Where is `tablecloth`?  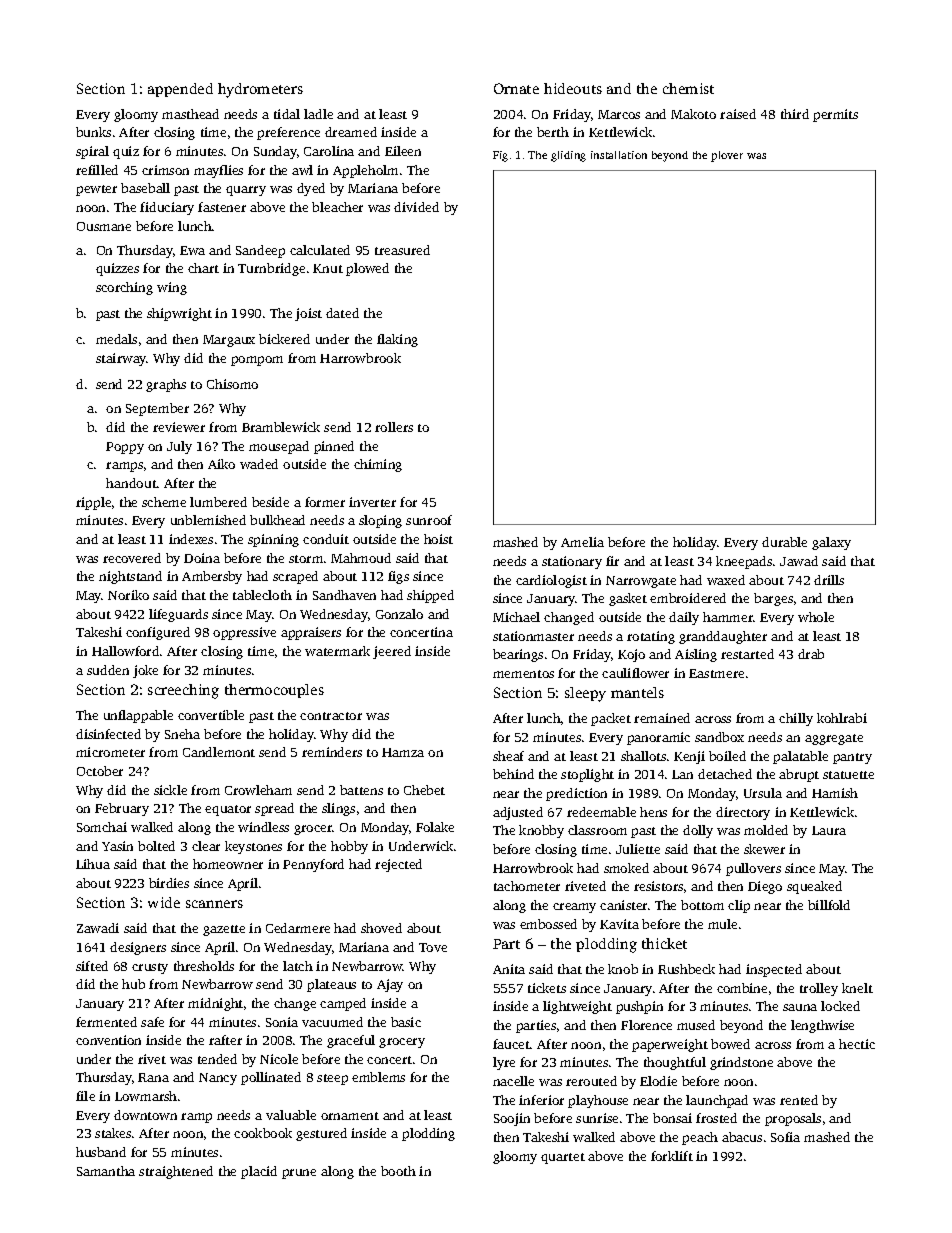 tablecloth is located at coordinates (262, 595).
